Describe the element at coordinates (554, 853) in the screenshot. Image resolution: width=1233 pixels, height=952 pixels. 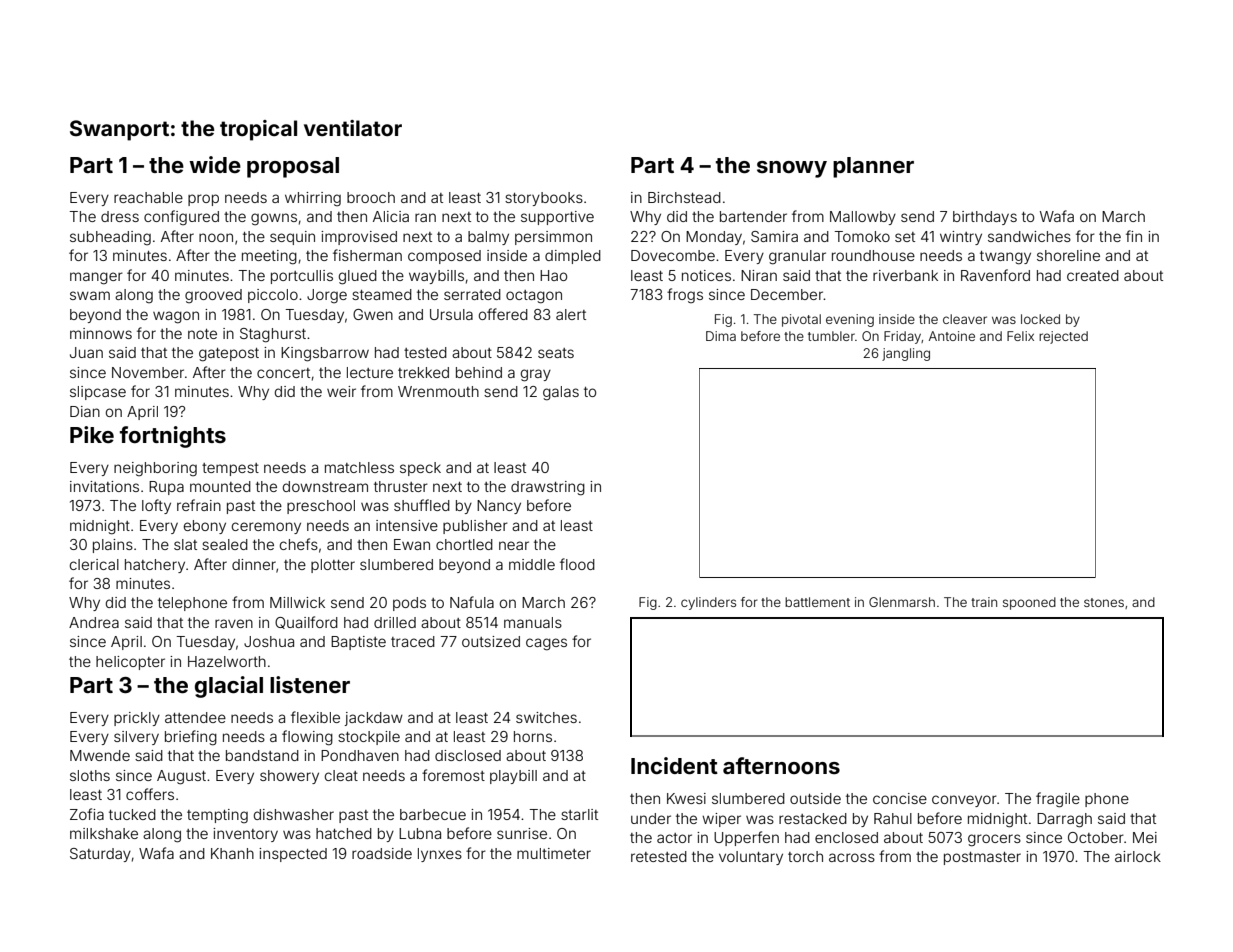
I see `multimeter` at that location.
